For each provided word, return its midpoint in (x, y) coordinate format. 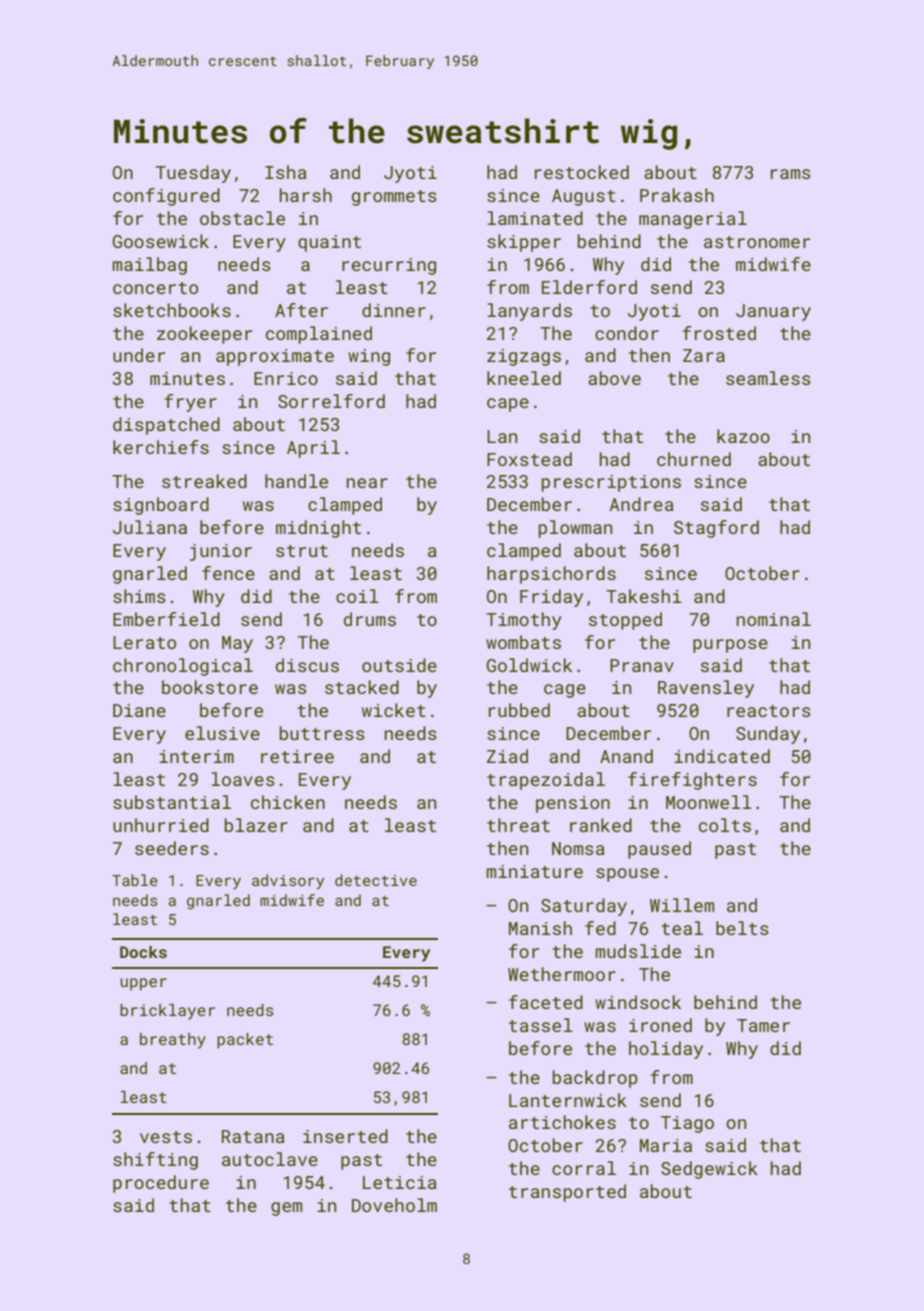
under (139, 355)
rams (791, 174)
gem (286, 1209)
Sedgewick (709, 1170)
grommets (394, 198)
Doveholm (394, 1205)
